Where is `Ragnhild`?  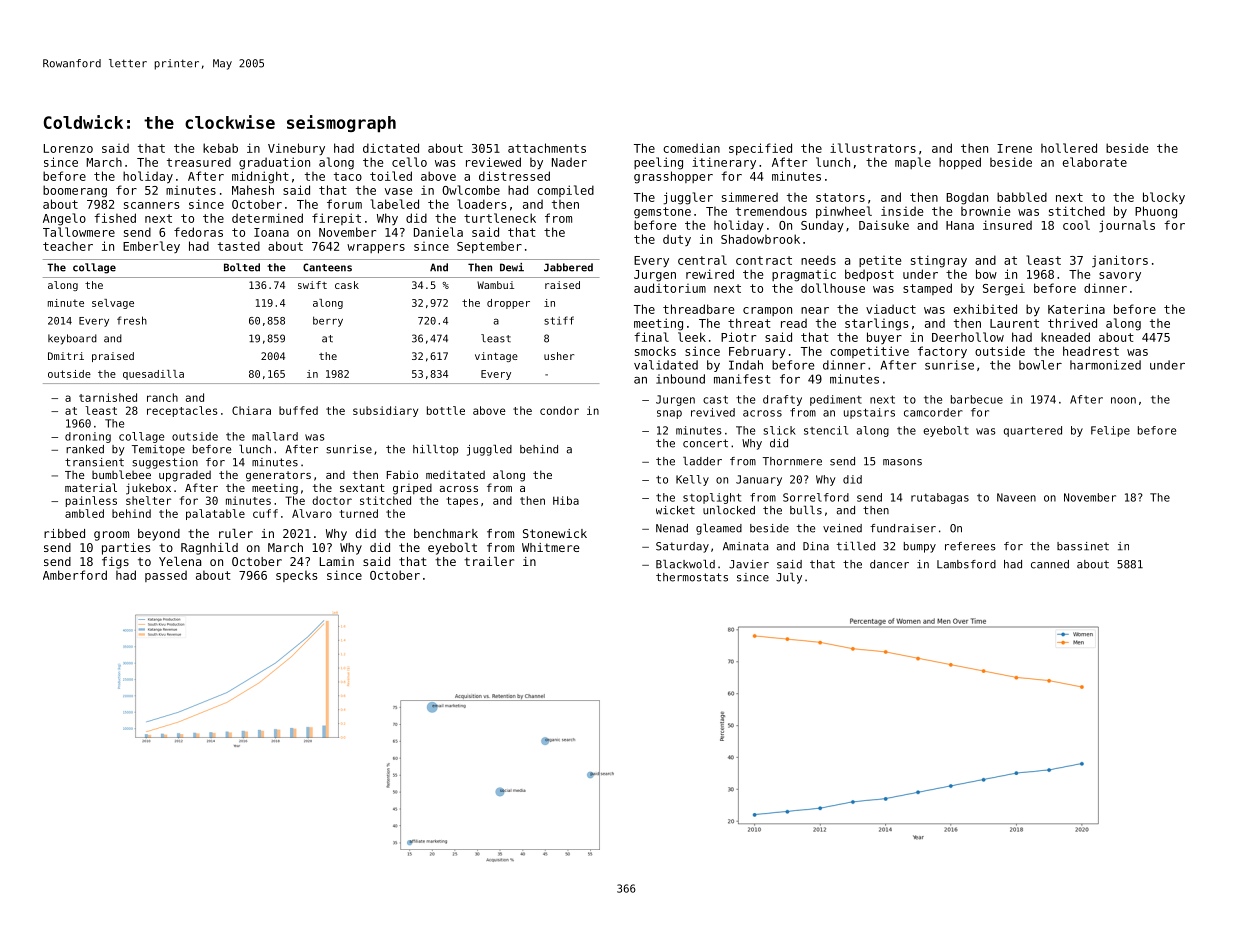
Ragnhild is located at coordinates (209, 549).
